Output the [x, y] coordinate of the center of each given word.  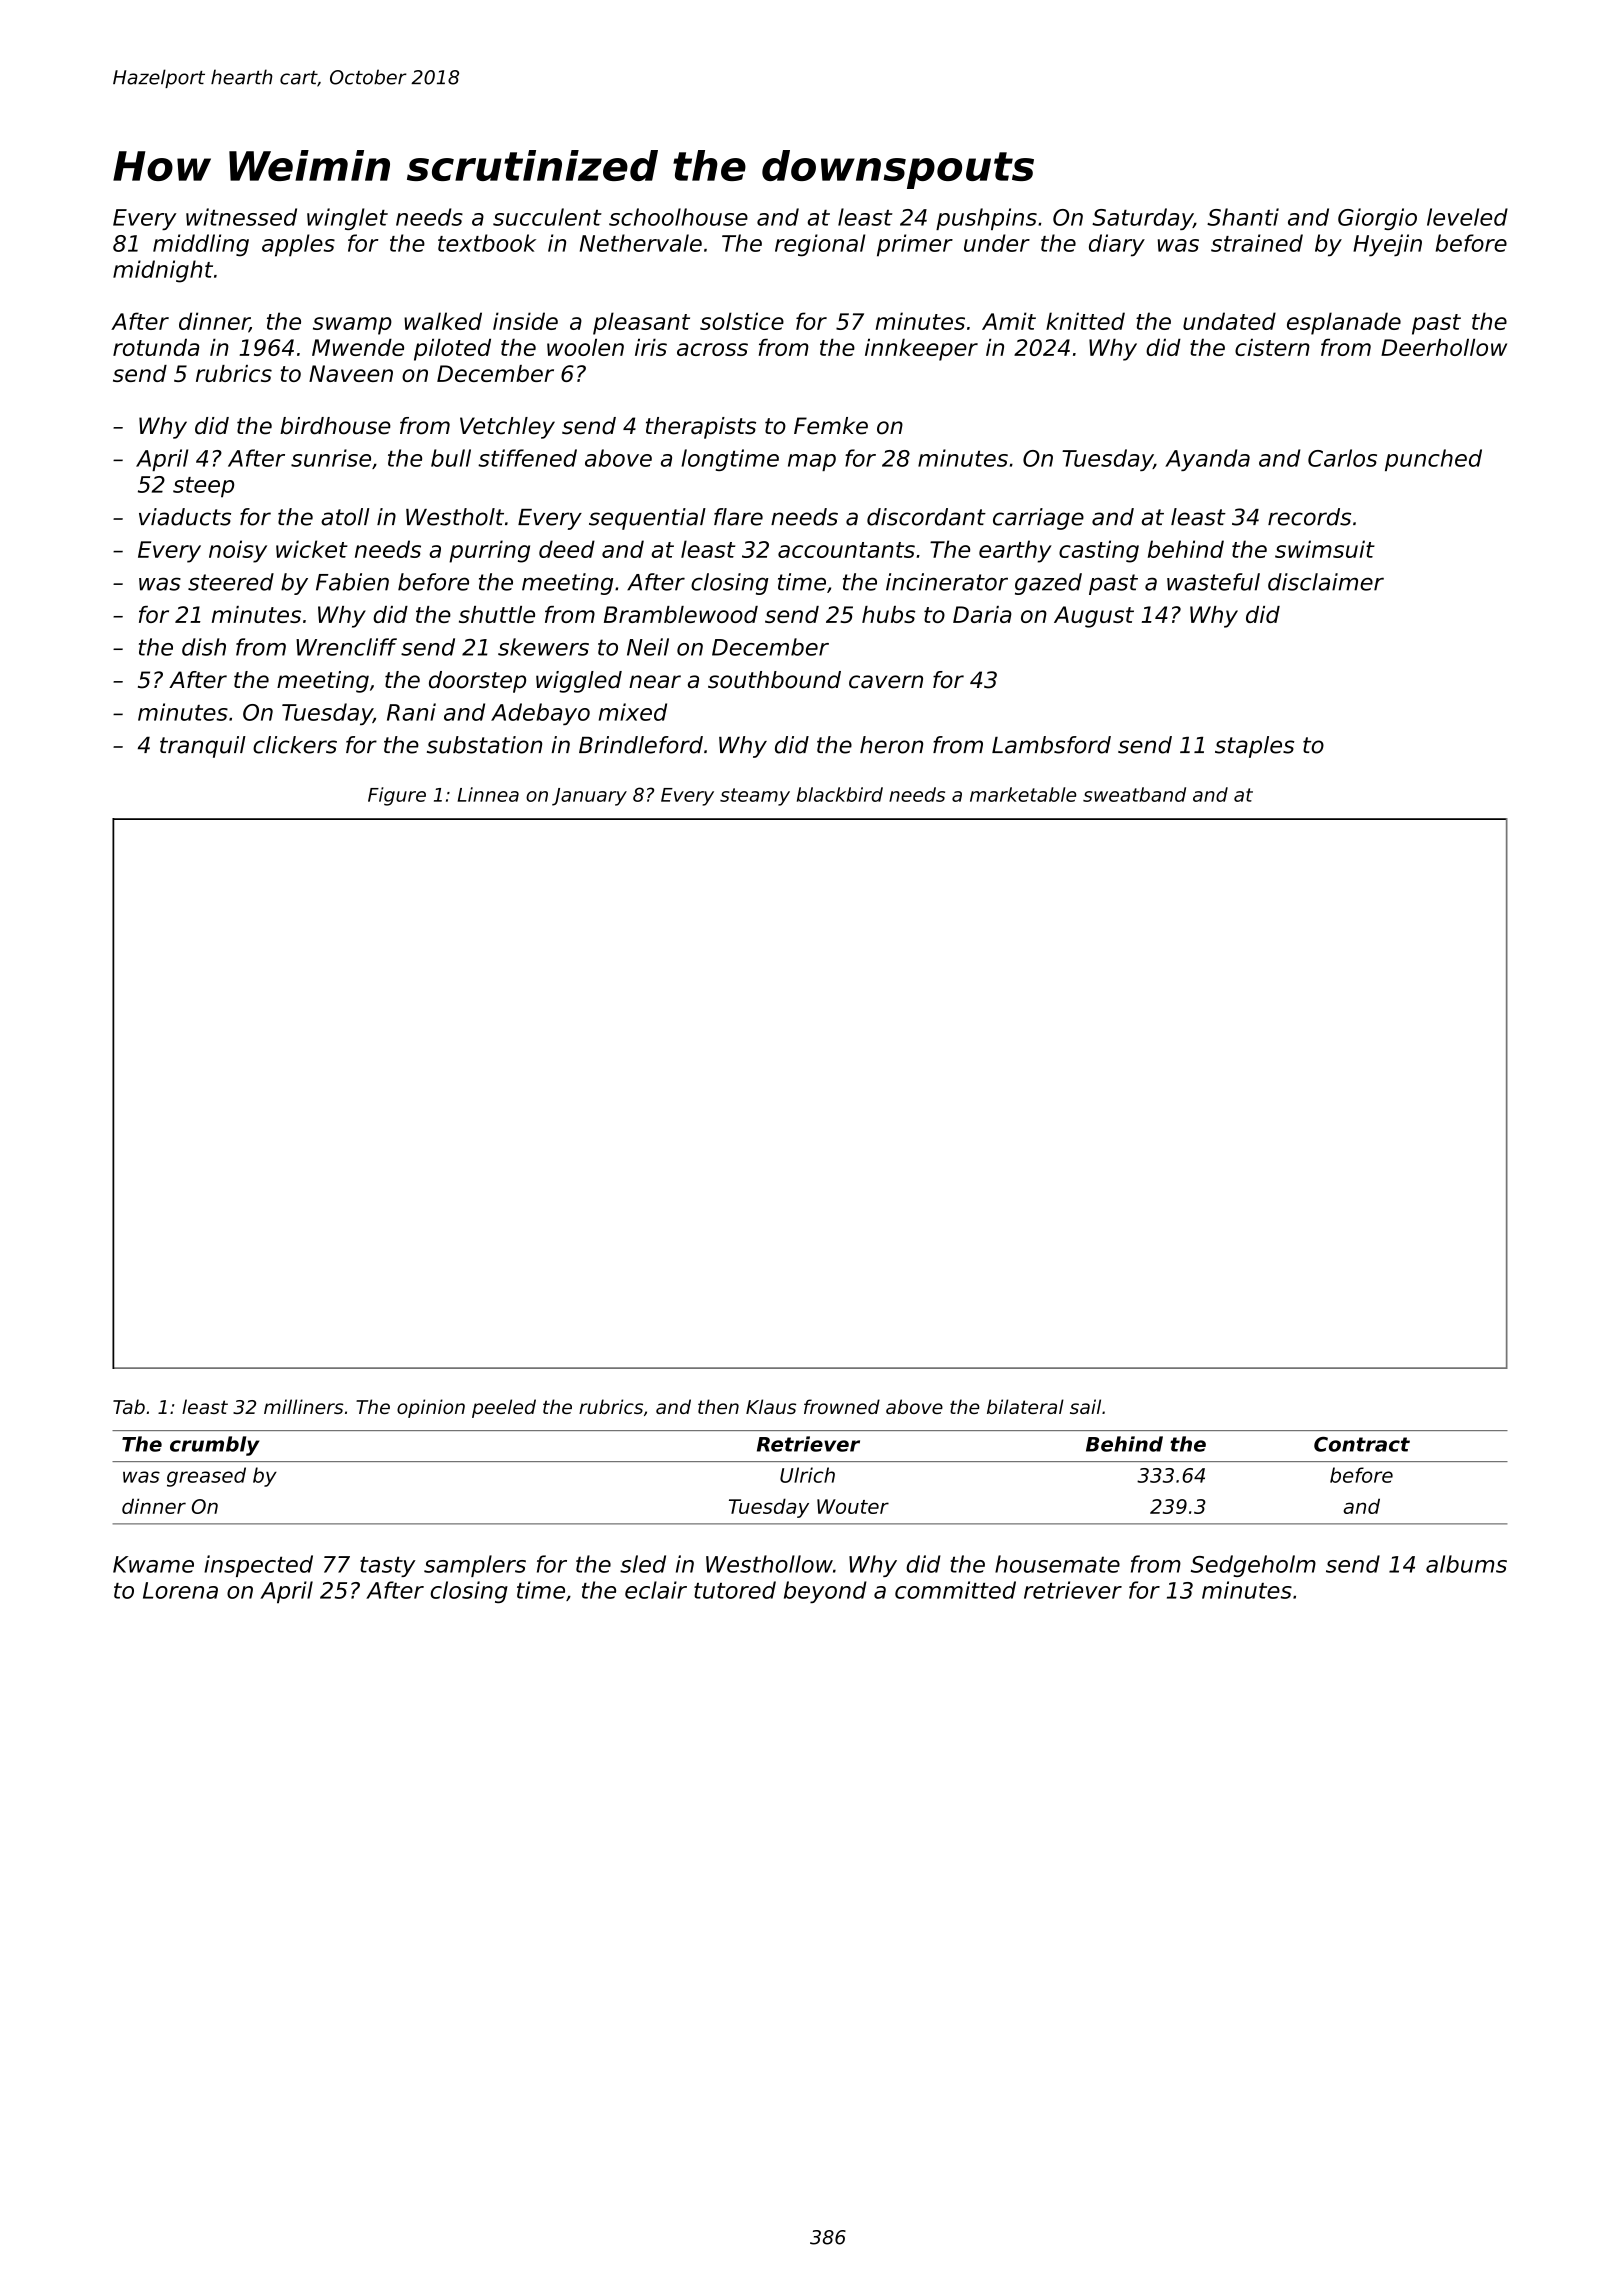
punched [1433, 460]
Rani [411, 712]
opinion [431, 1408]
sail [1085, 1406]
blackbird [840, 794]
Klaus [771, 1406]
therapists [701, 428]
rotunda [156, 347]
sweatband [1134, 794]
